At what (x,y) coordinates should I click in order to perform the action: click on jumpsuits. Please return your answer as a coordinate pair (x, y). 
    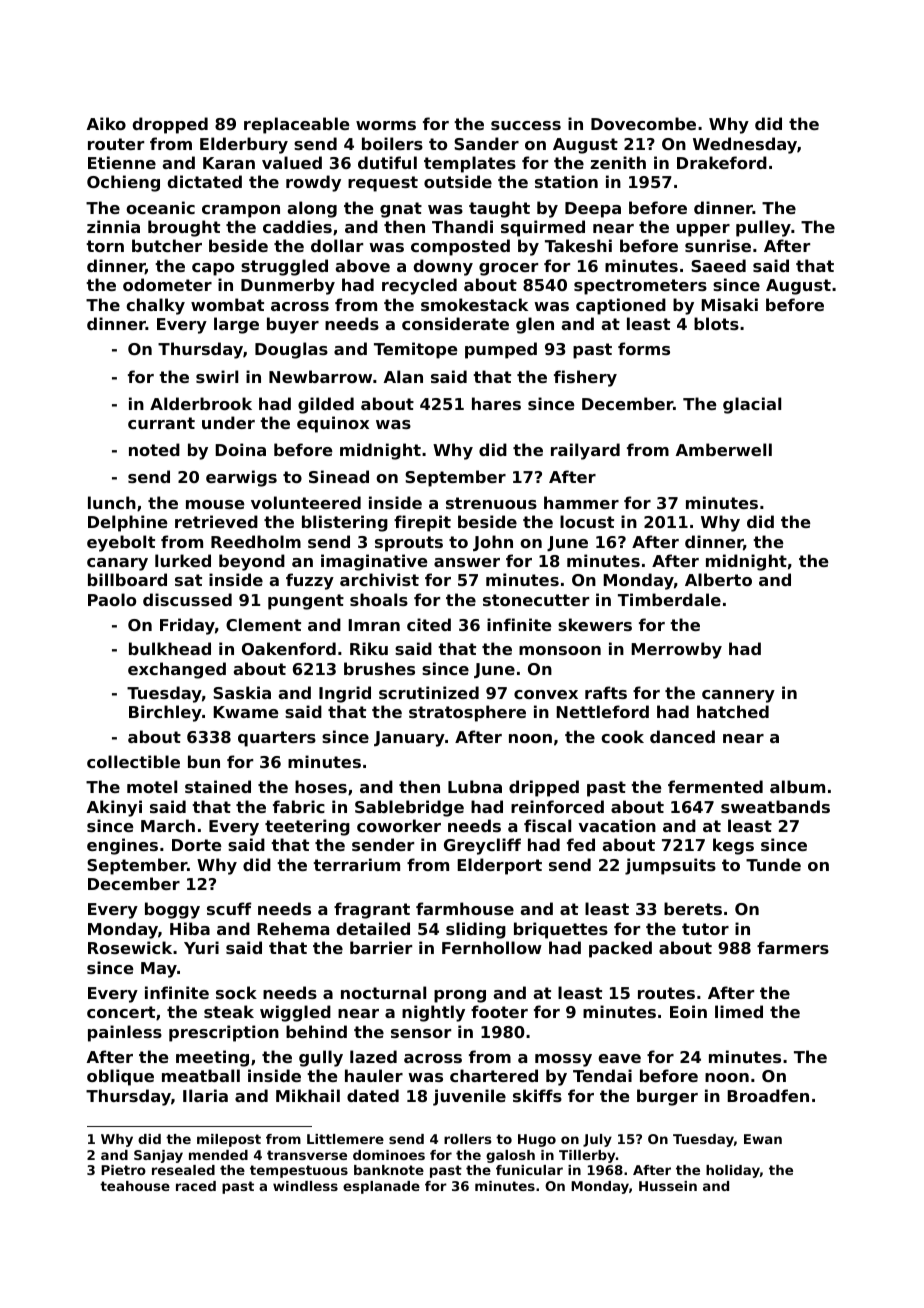
    Looking at the image, I should click on (670, 866).
